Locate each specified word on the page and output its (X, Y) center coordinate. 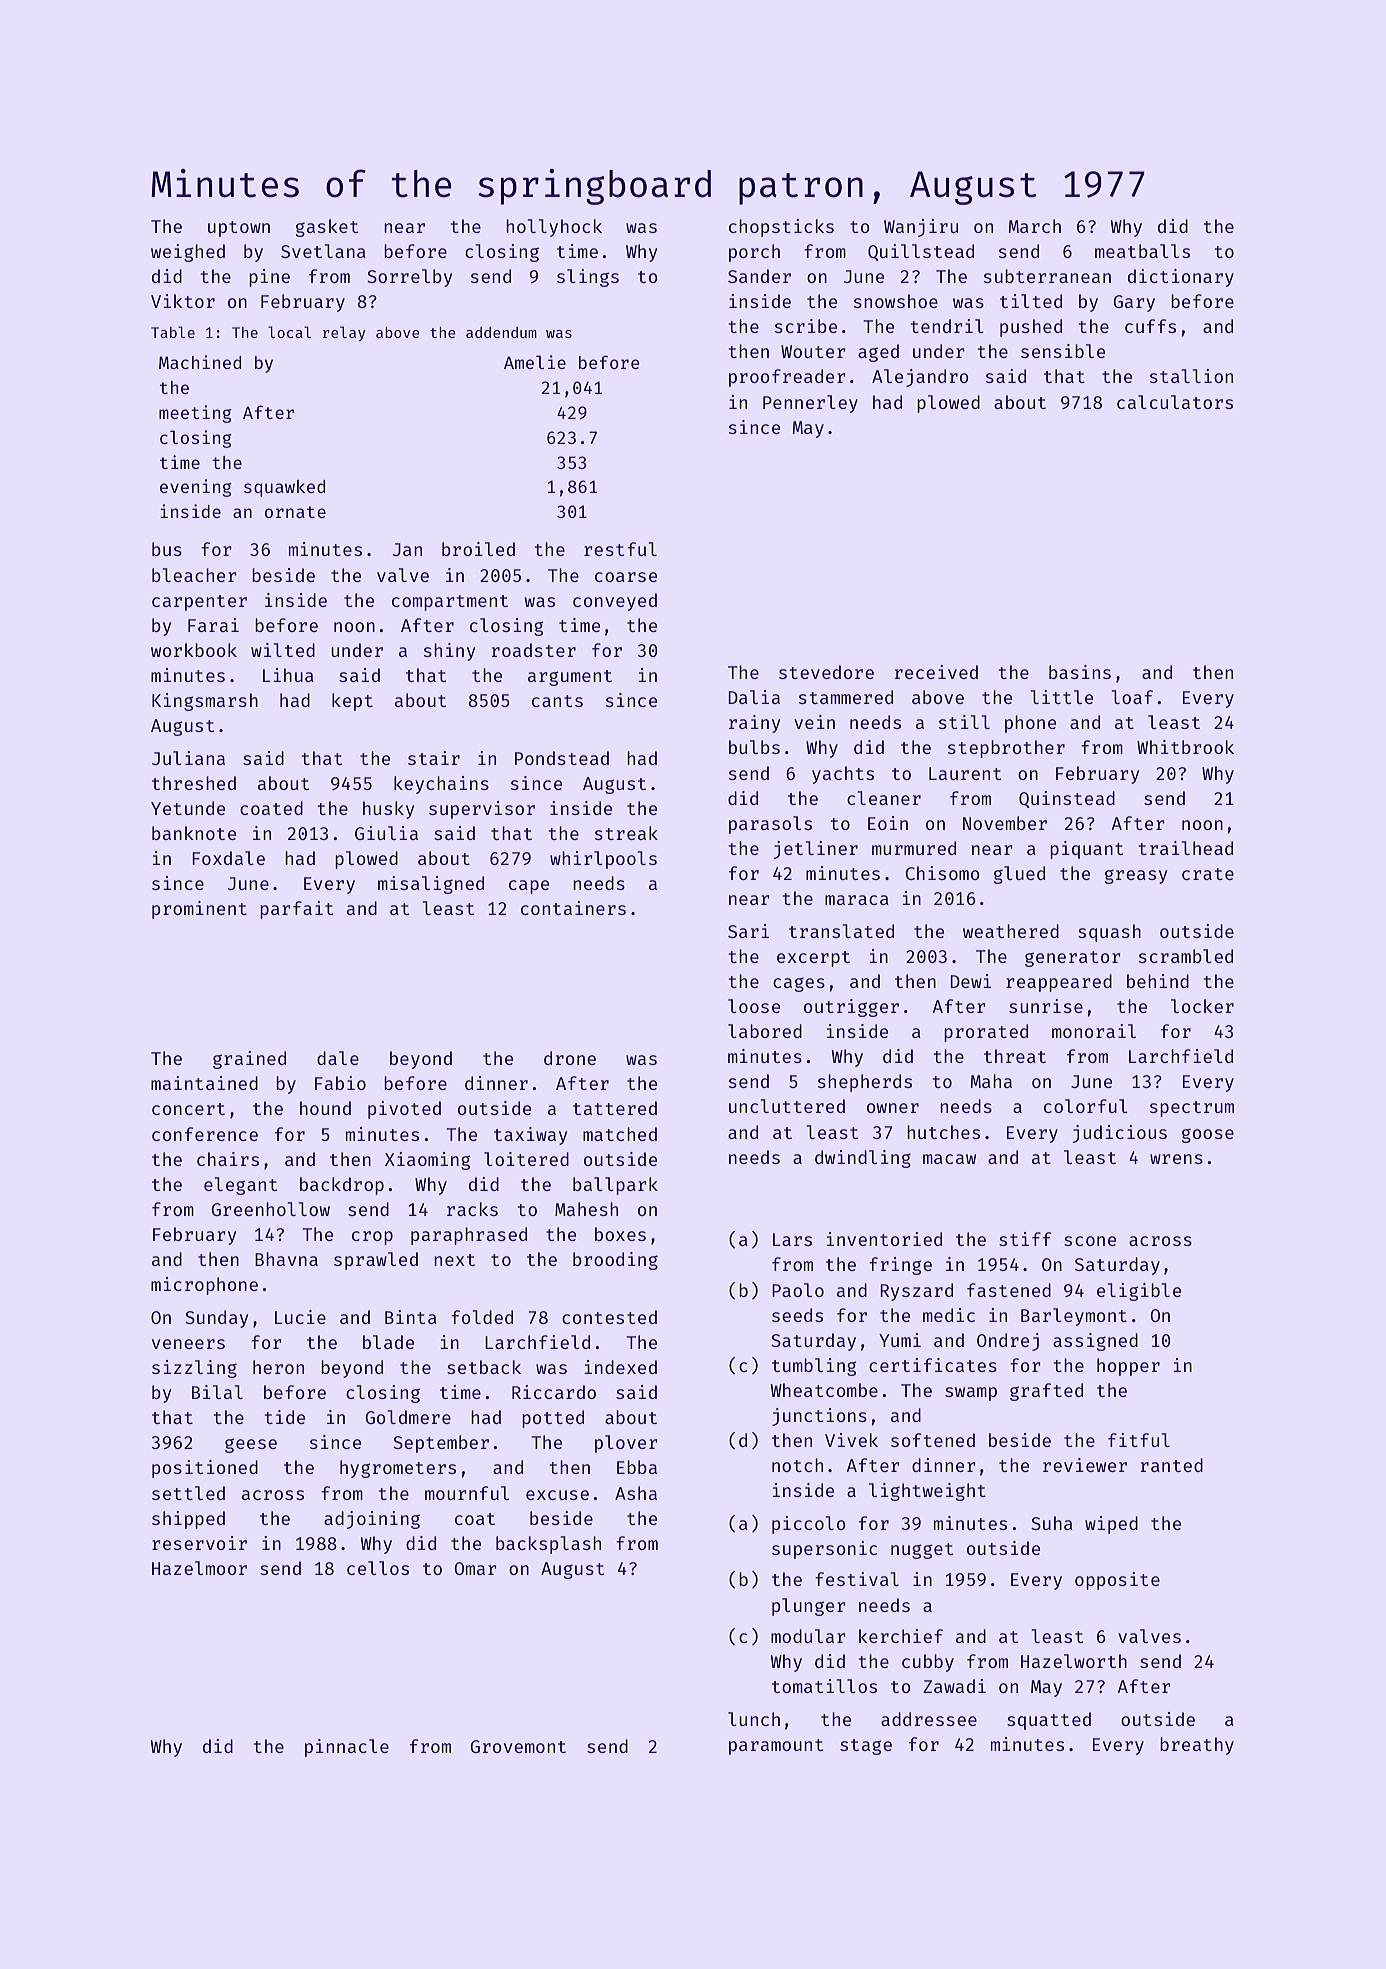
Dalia (754, 697)
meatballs (1142, 251)
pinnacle (347, 1748)
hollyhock (554, 228)
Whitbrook (1185, 747)
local (289, 332)
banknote (194, 833)
